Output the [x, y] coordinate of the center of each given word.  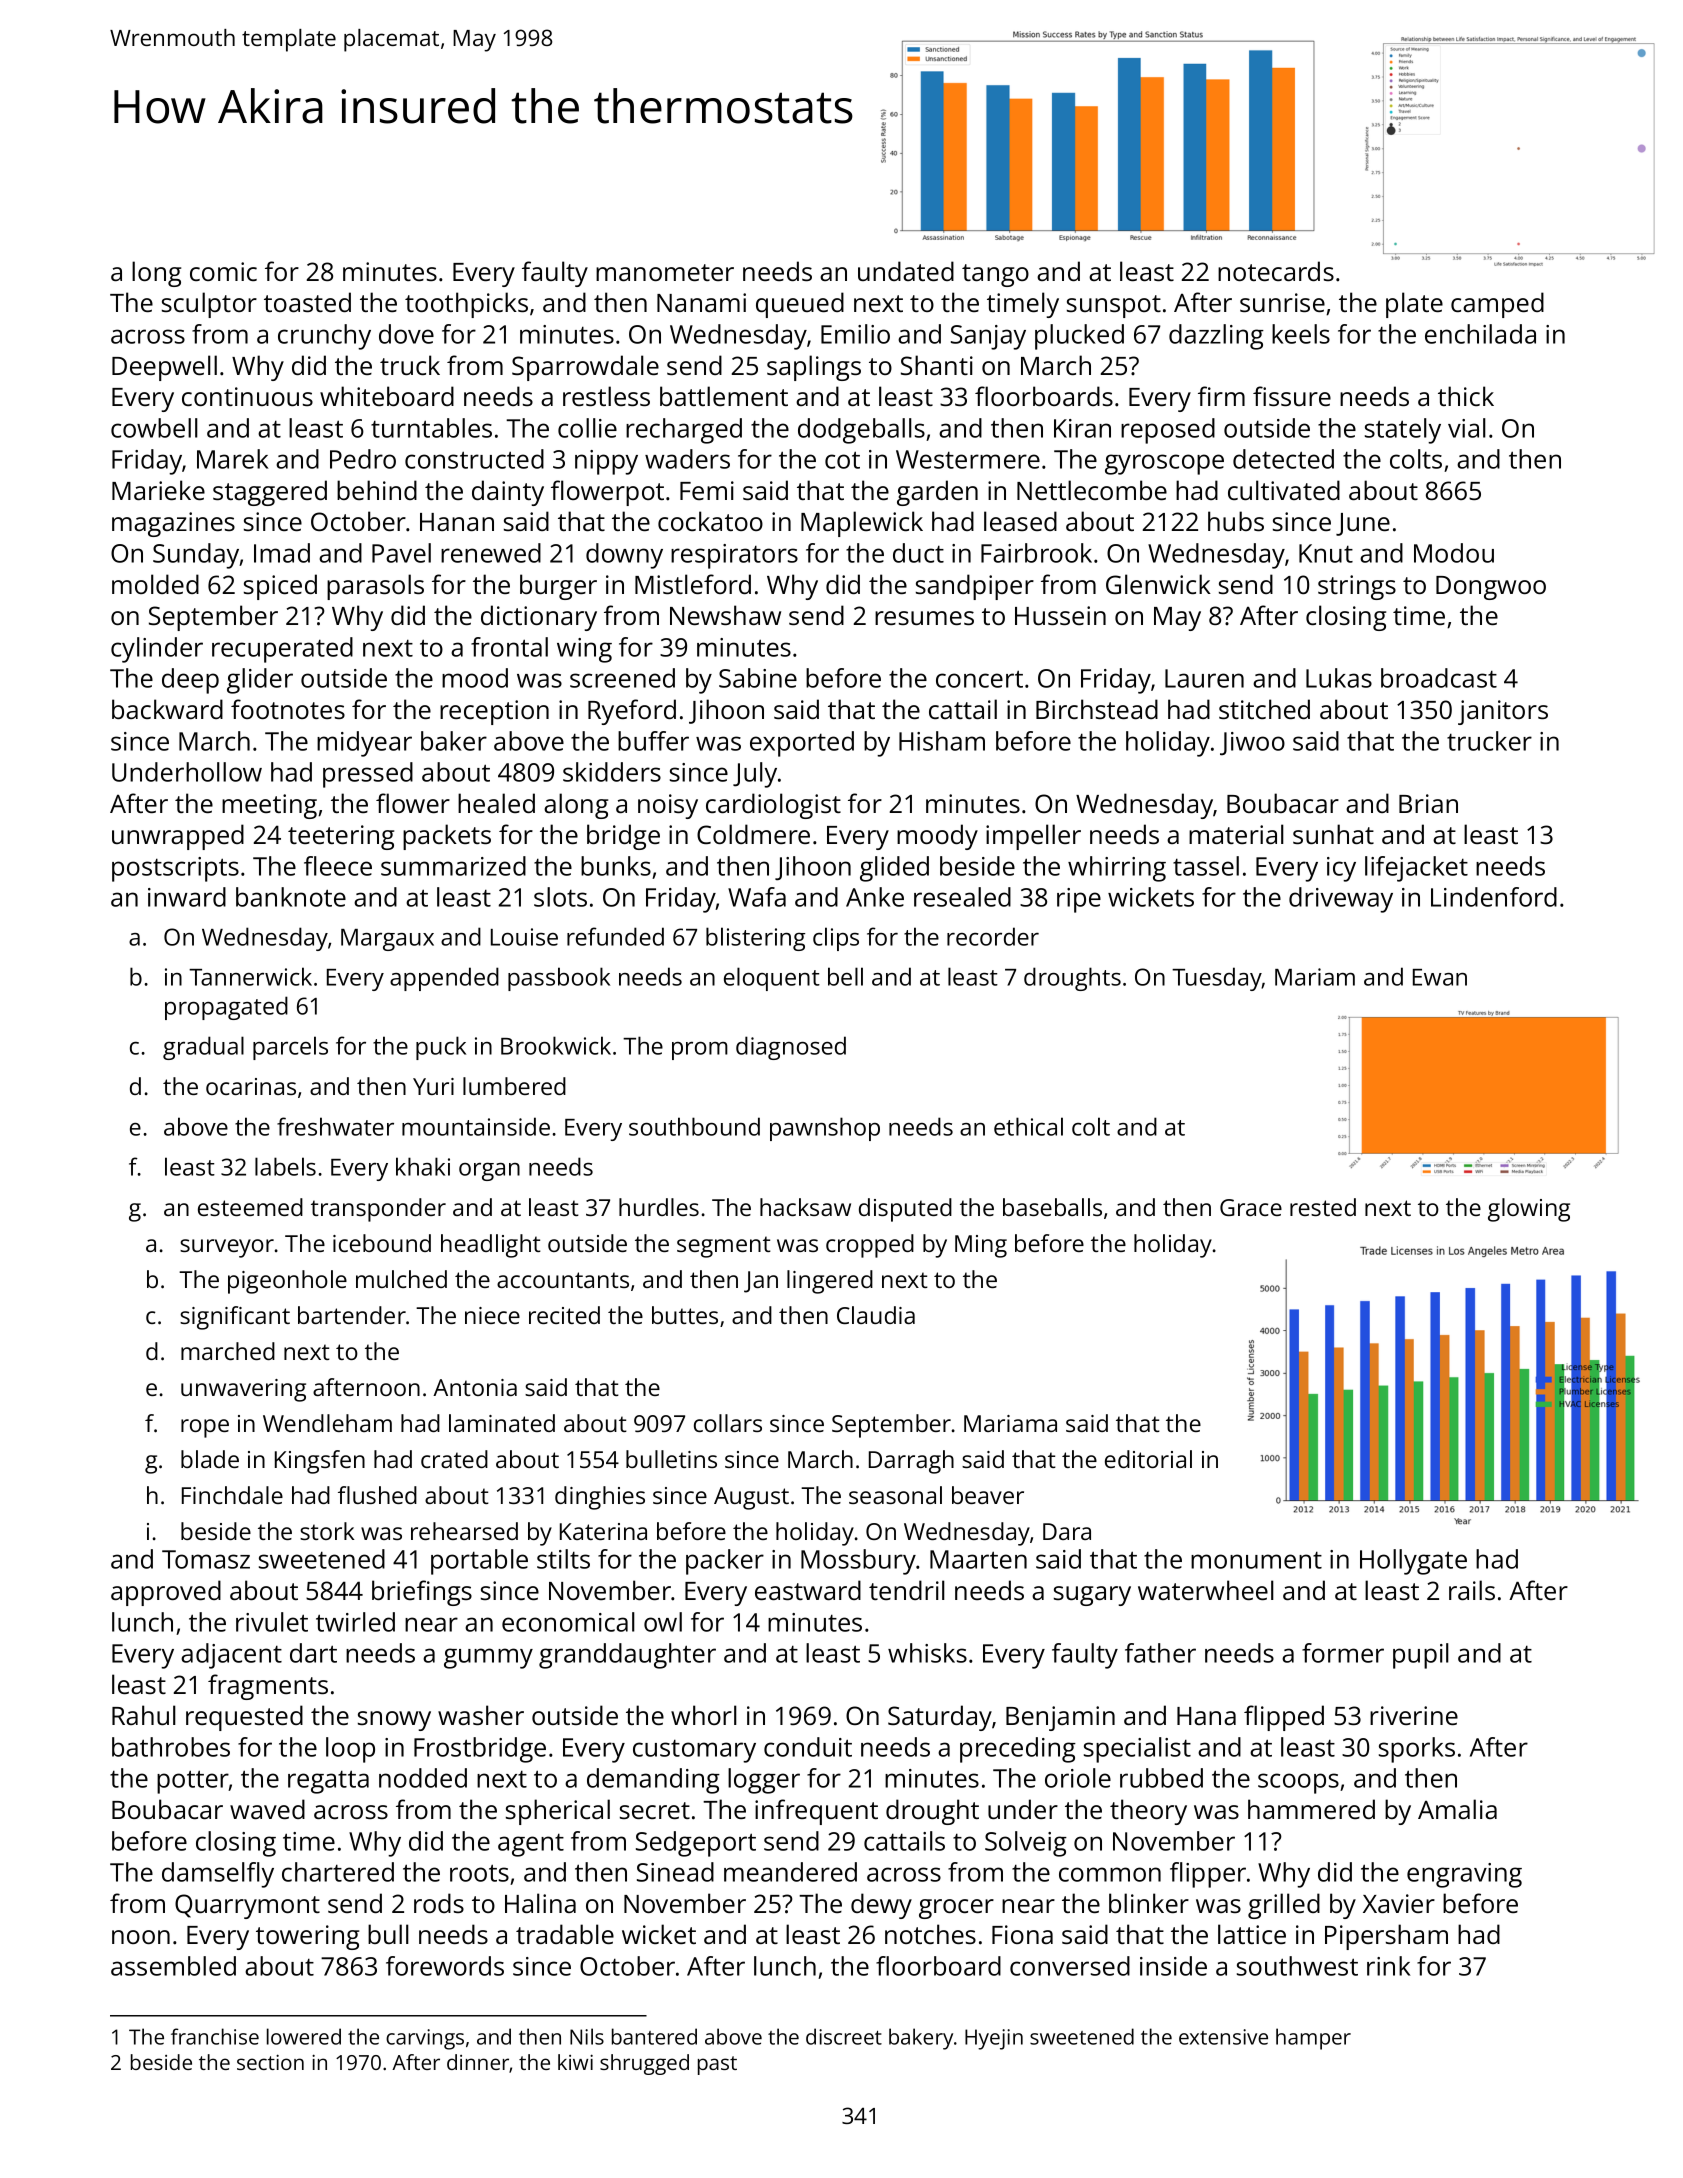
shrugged [644, 2064]
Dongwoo [1491, 588]
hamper [1313, 2039]
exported [802, 744]
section [270, 2062]
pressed [368, 775]
